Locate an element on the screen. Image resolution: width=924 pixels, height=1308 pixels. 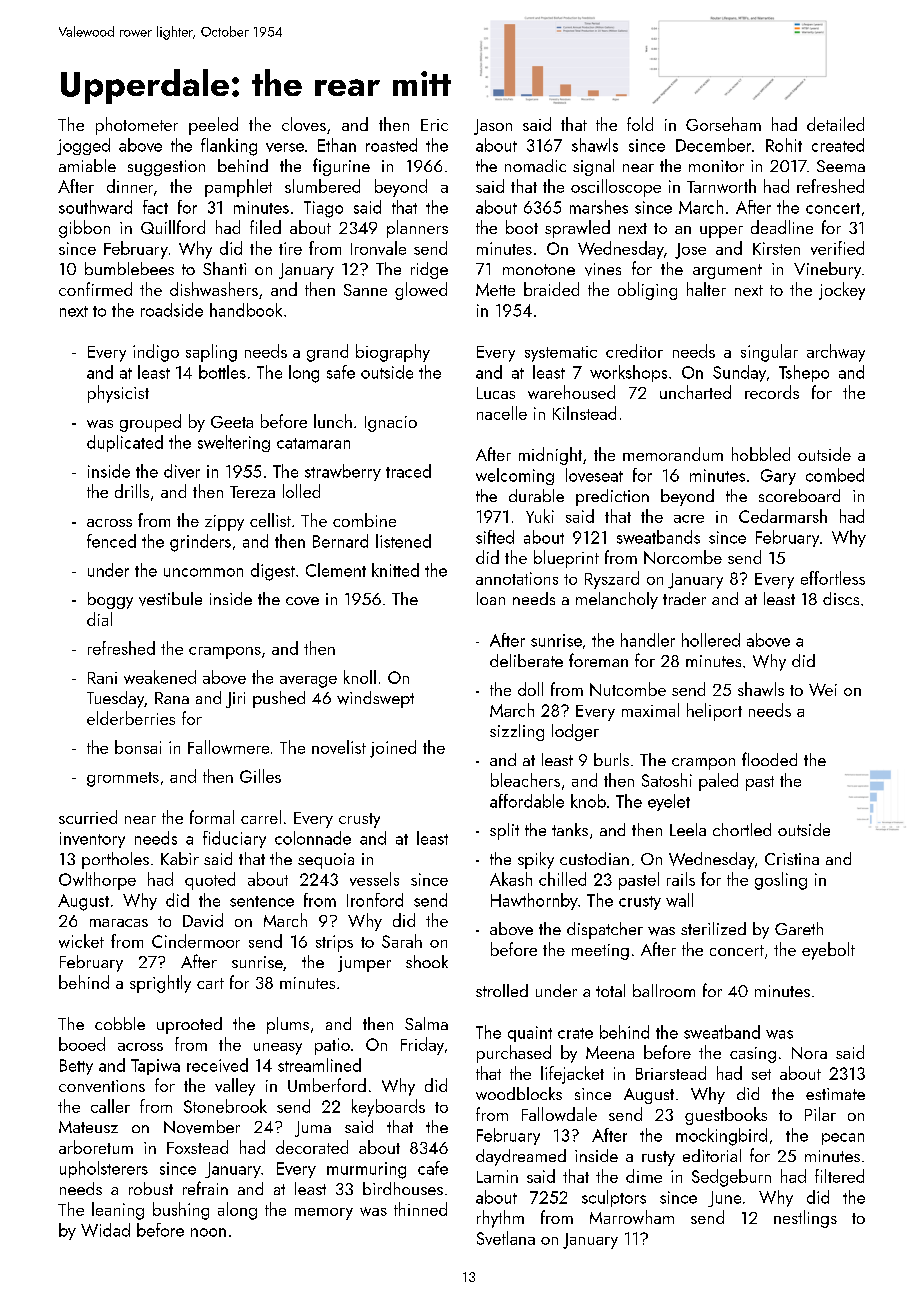
Tapiwa is located at coordinates (155, 1067).
